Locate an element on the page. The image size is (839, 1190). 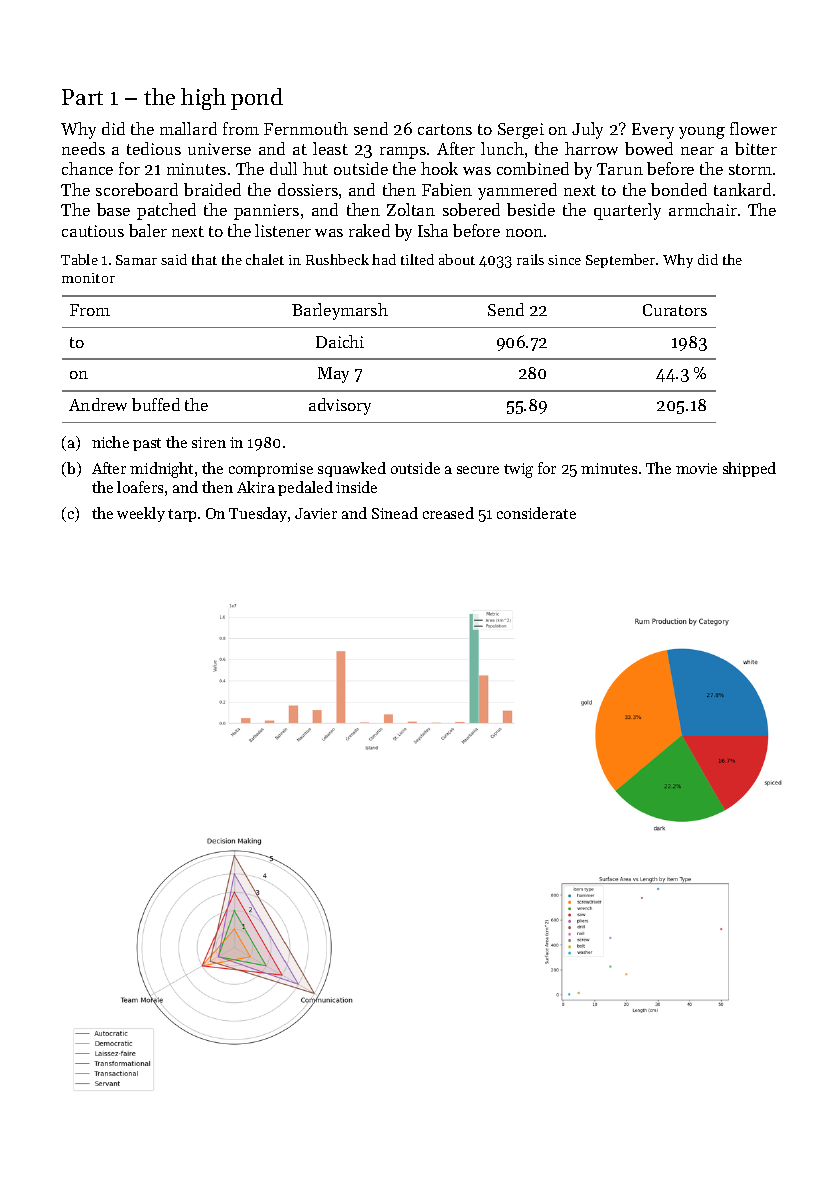
bonded is located at coordinates (679, 189).
